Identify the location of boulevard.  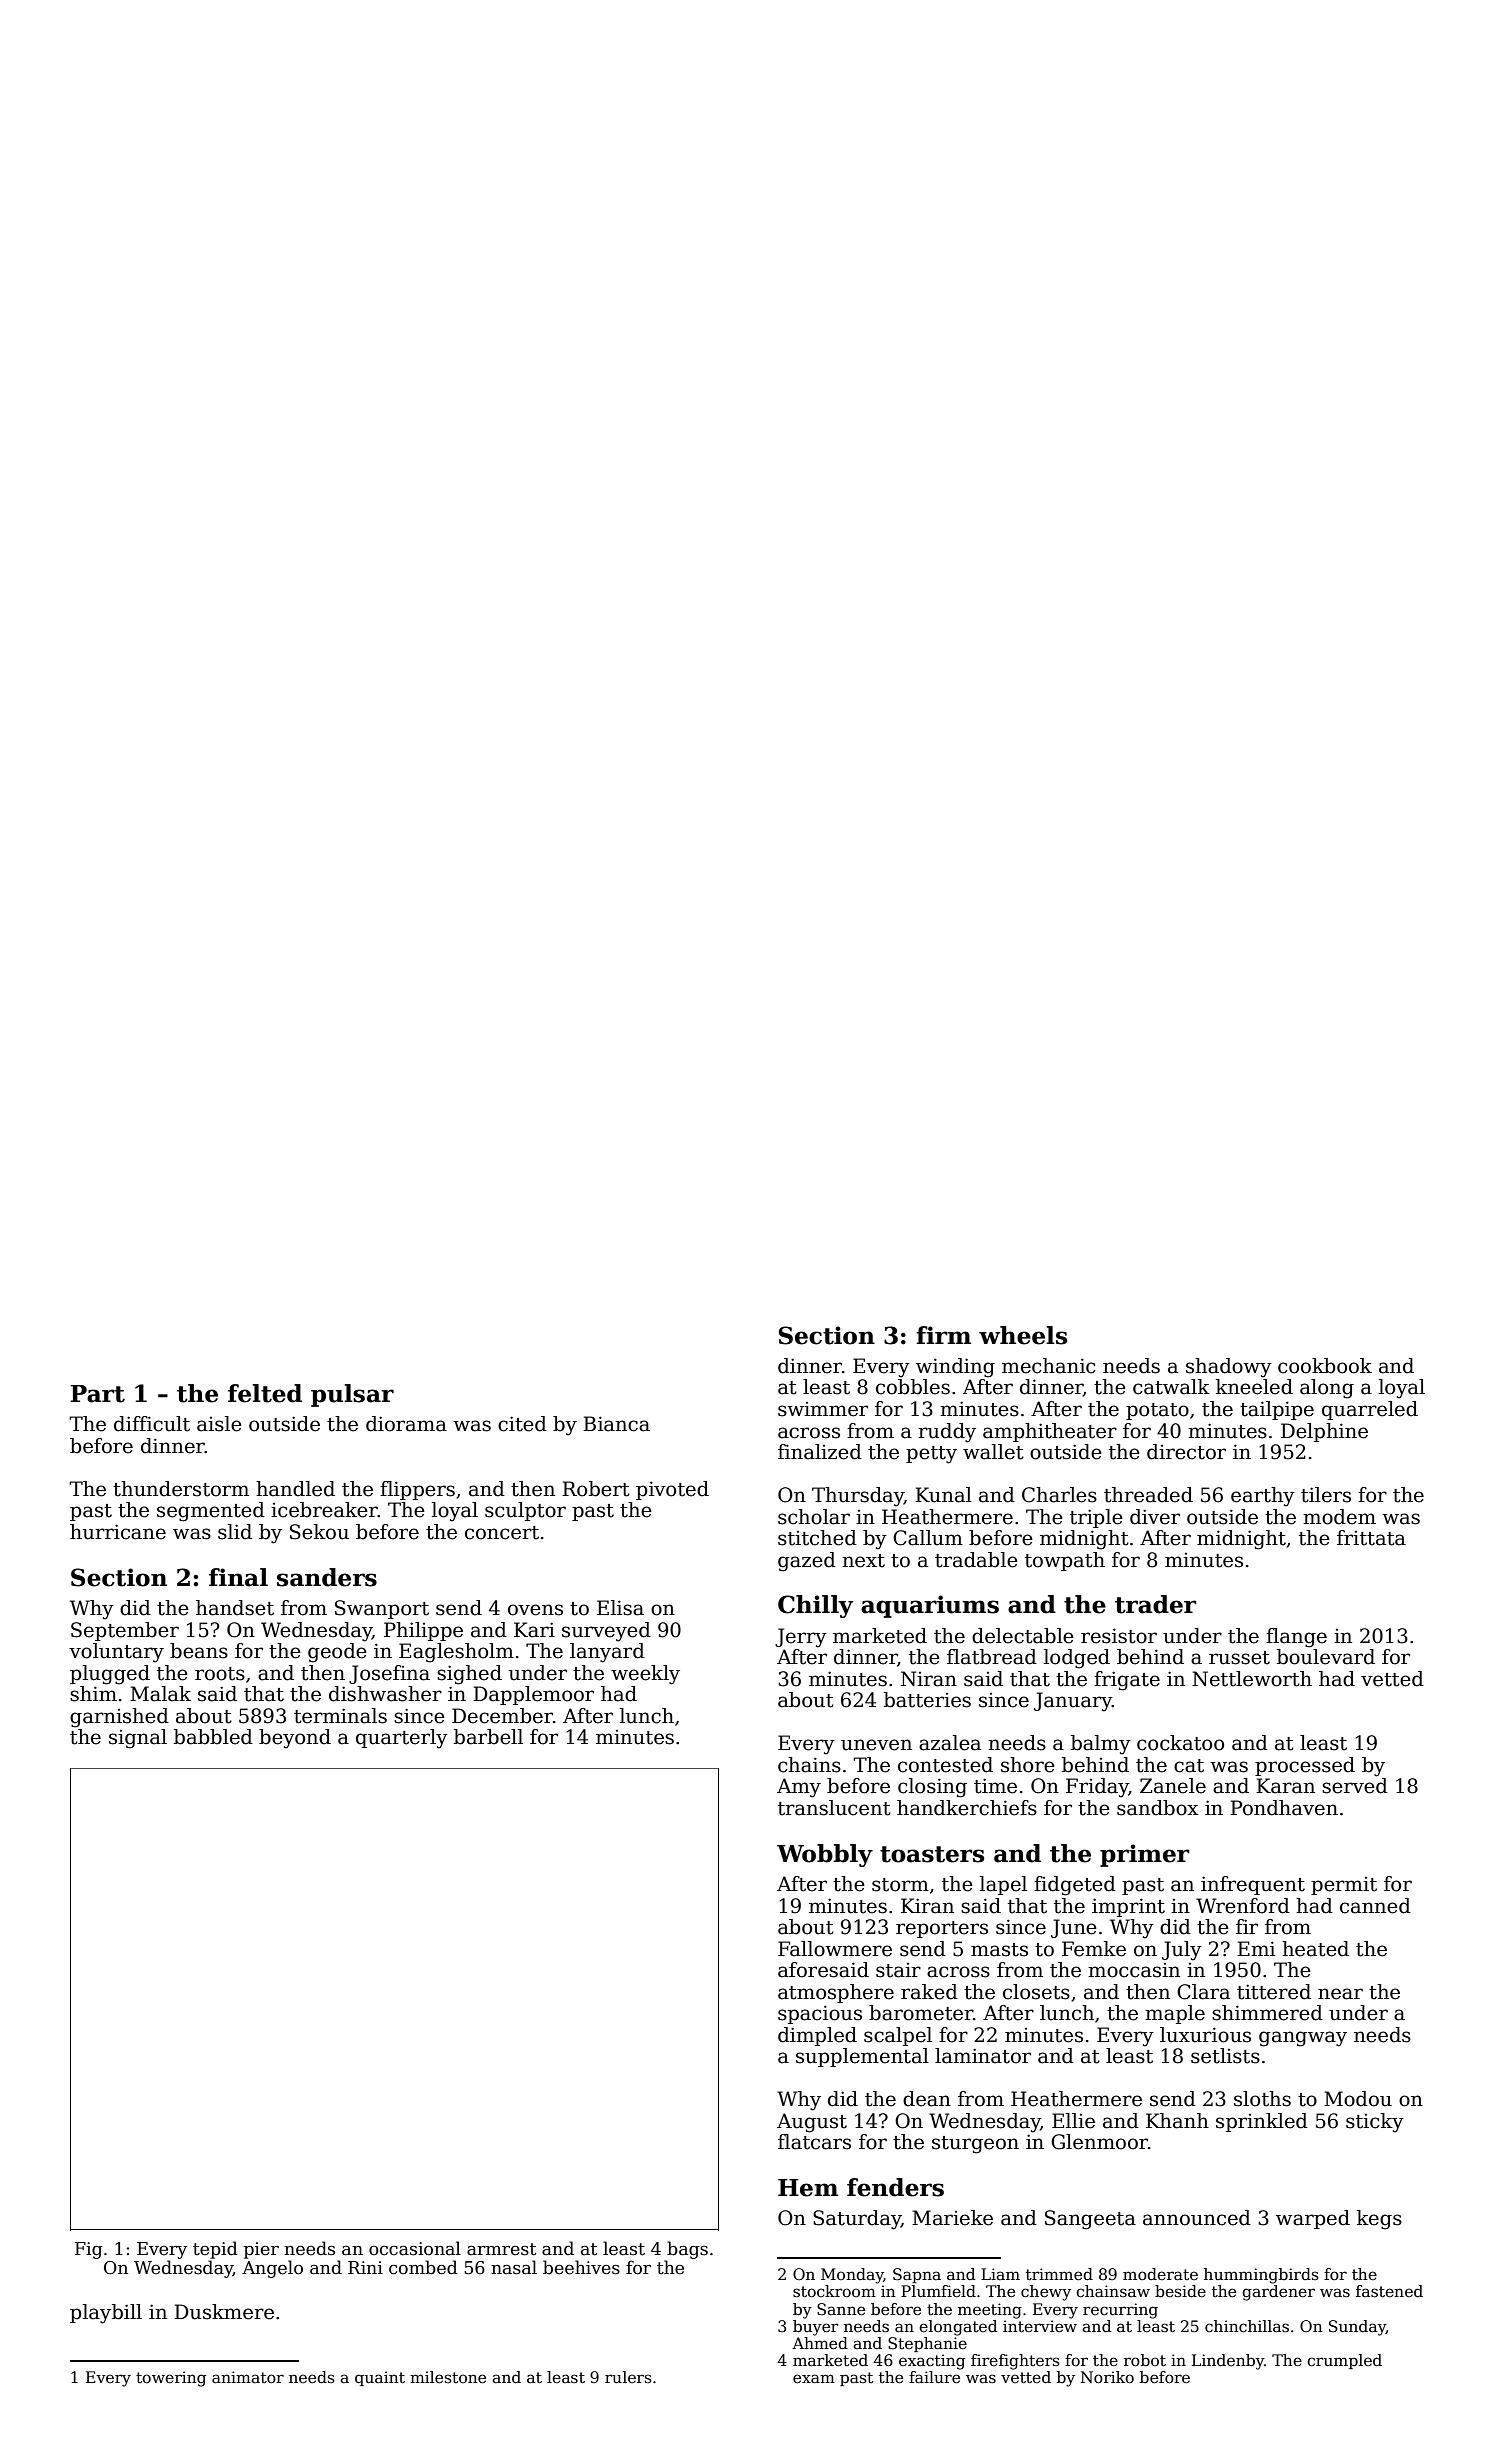
(1326, 1657).
